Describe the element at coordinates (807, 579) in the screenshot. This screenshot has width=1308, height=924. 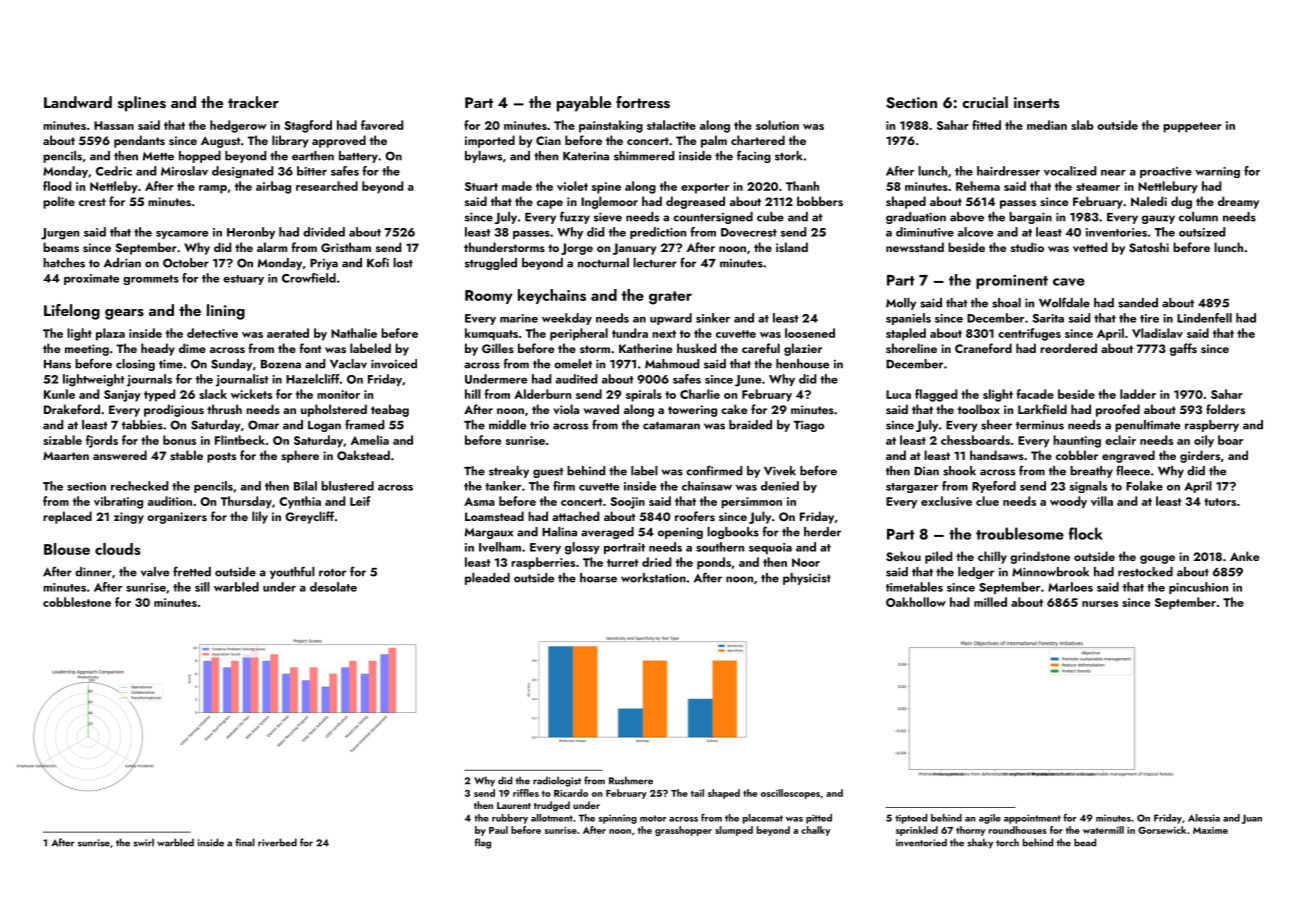
I see `physicist` at that location.
